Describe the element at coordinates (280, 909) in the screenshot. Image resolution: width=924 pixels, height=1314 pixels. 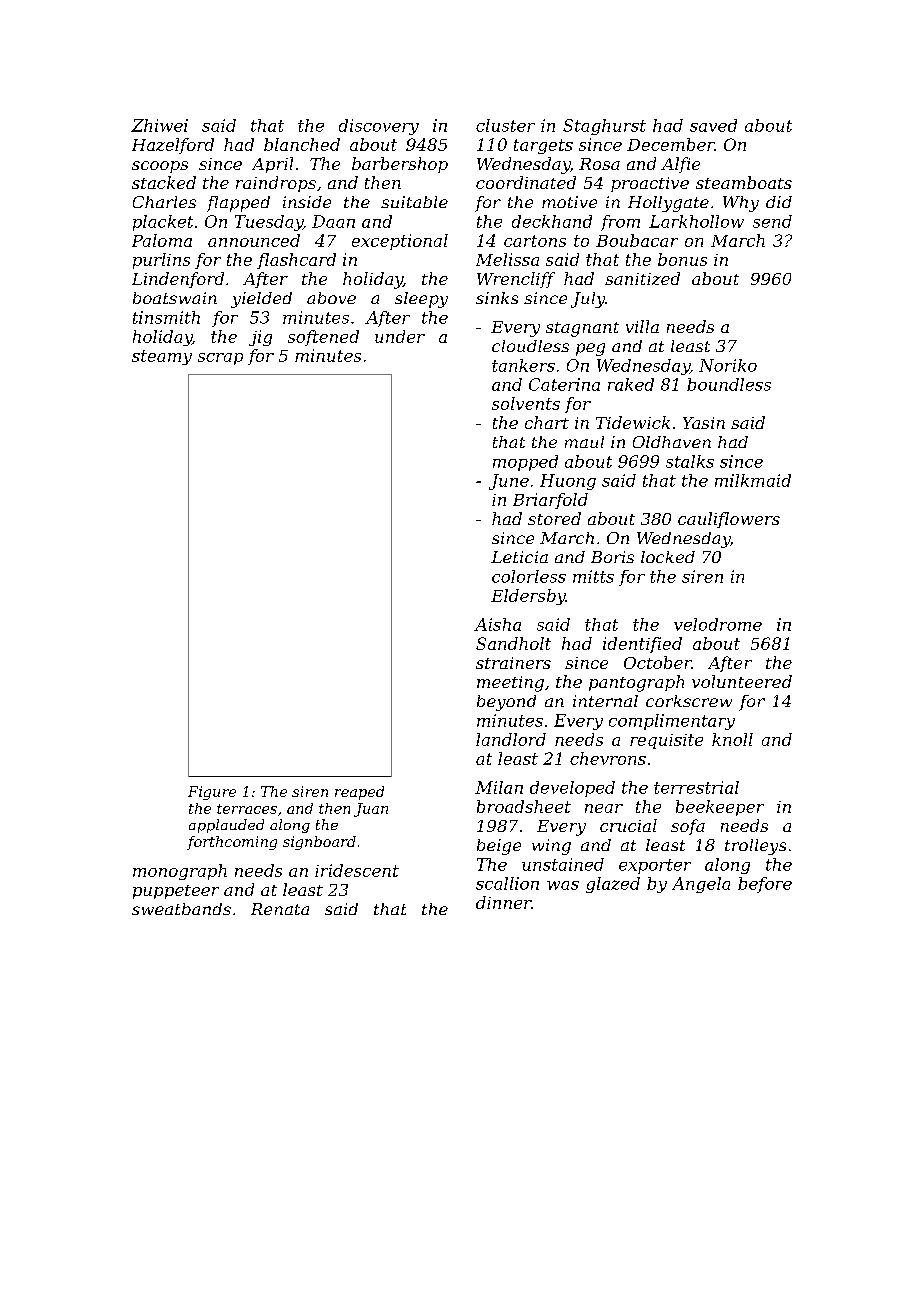
I see `Renata` at that location.
